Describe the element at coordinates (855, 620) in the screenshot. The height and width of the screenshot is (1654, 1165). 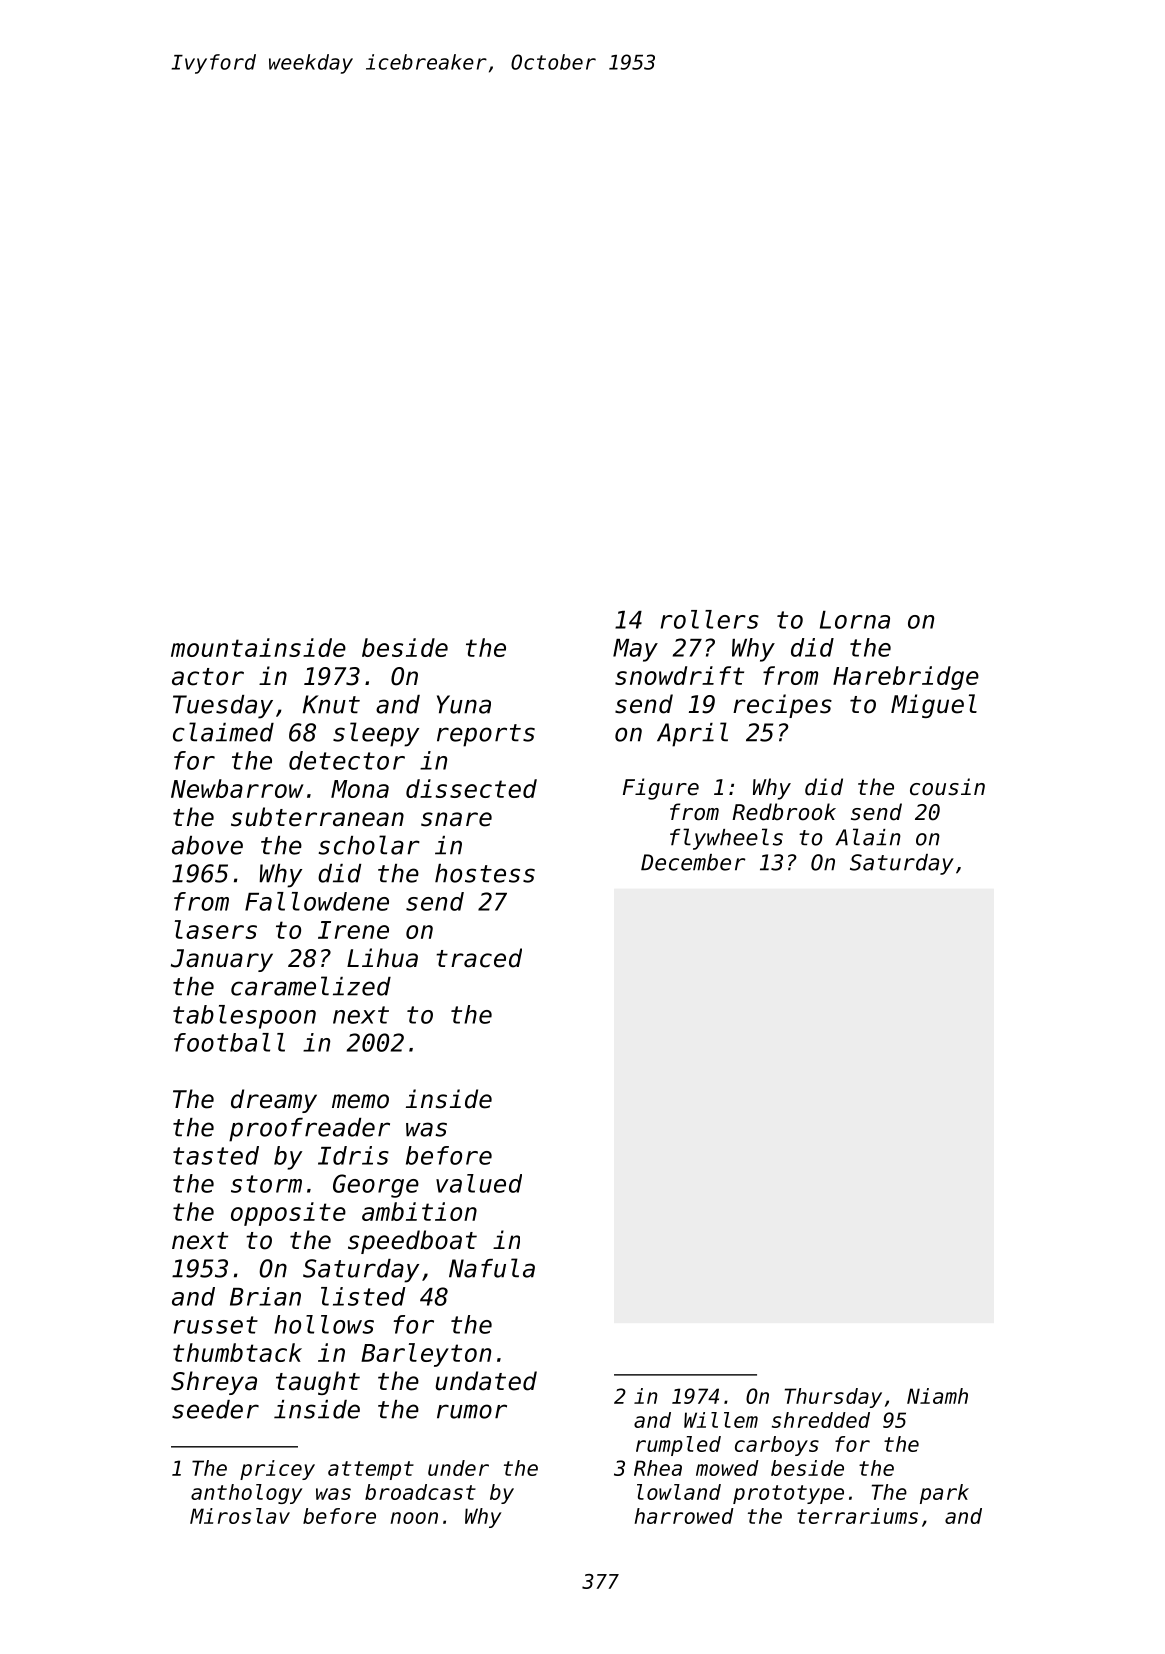
I see `Lorna` at that location.
